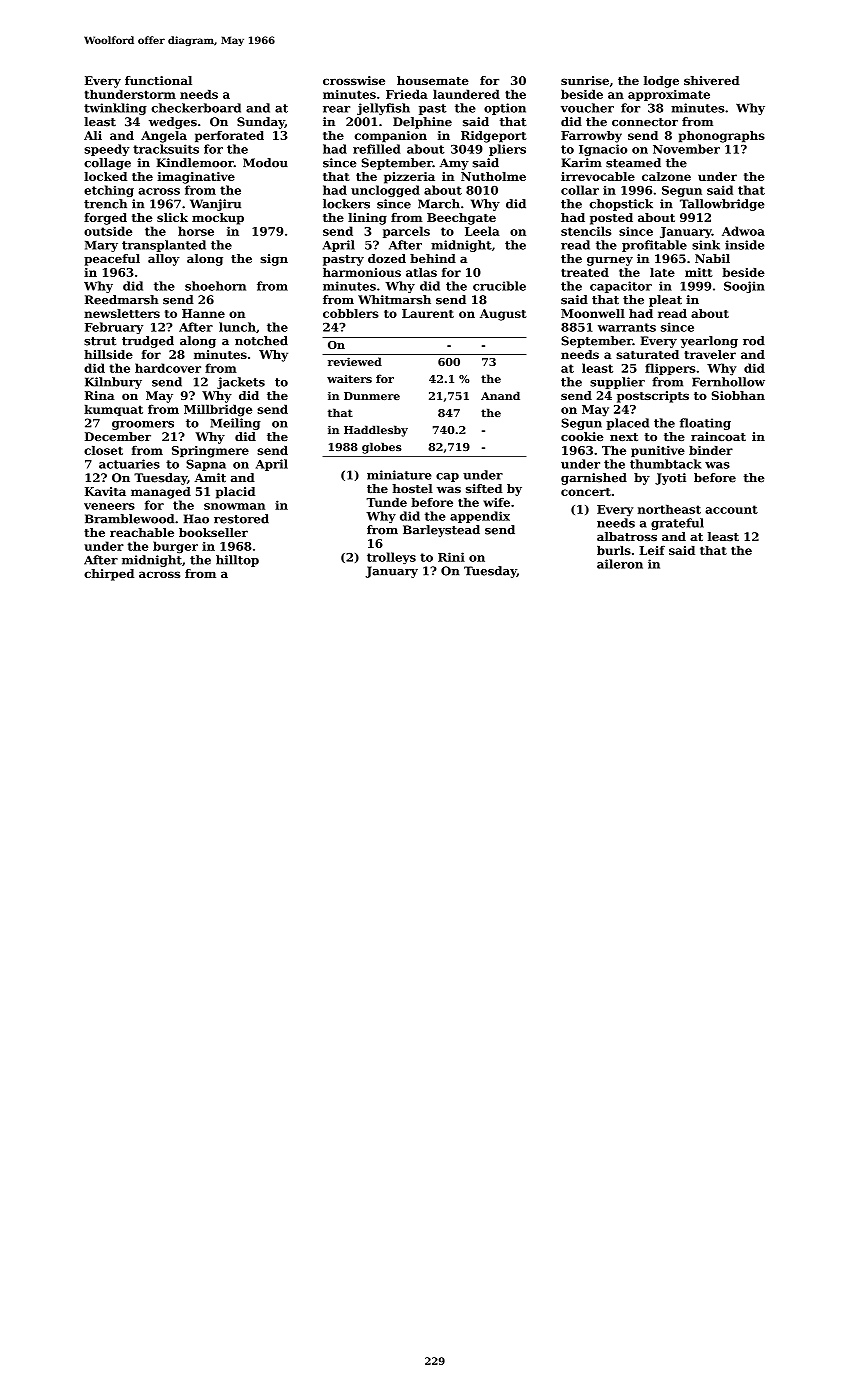 The image size is (849, 1400). I want to click on shivered, so click(712, 80).
